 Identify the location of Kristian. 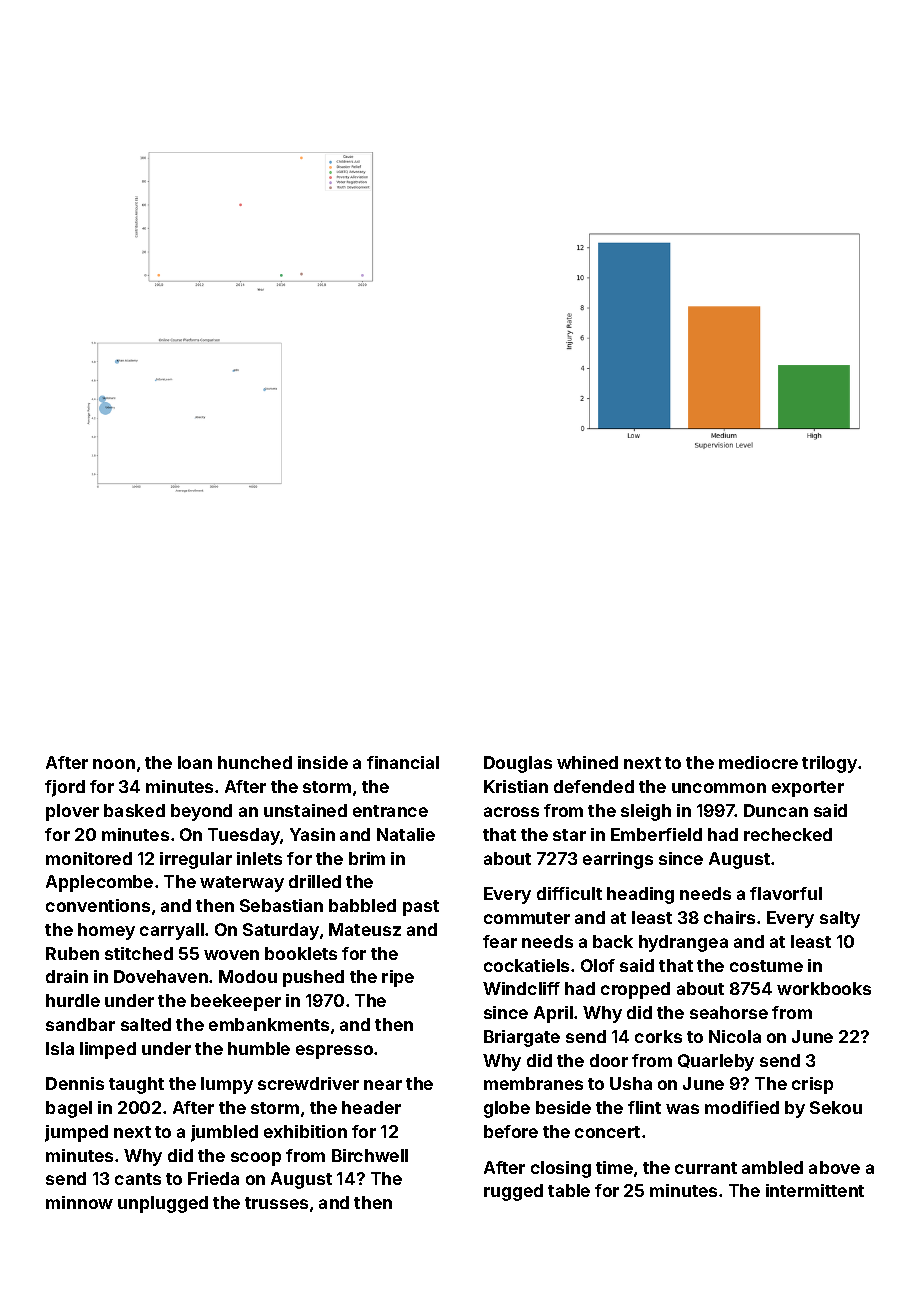
(516, 786).
